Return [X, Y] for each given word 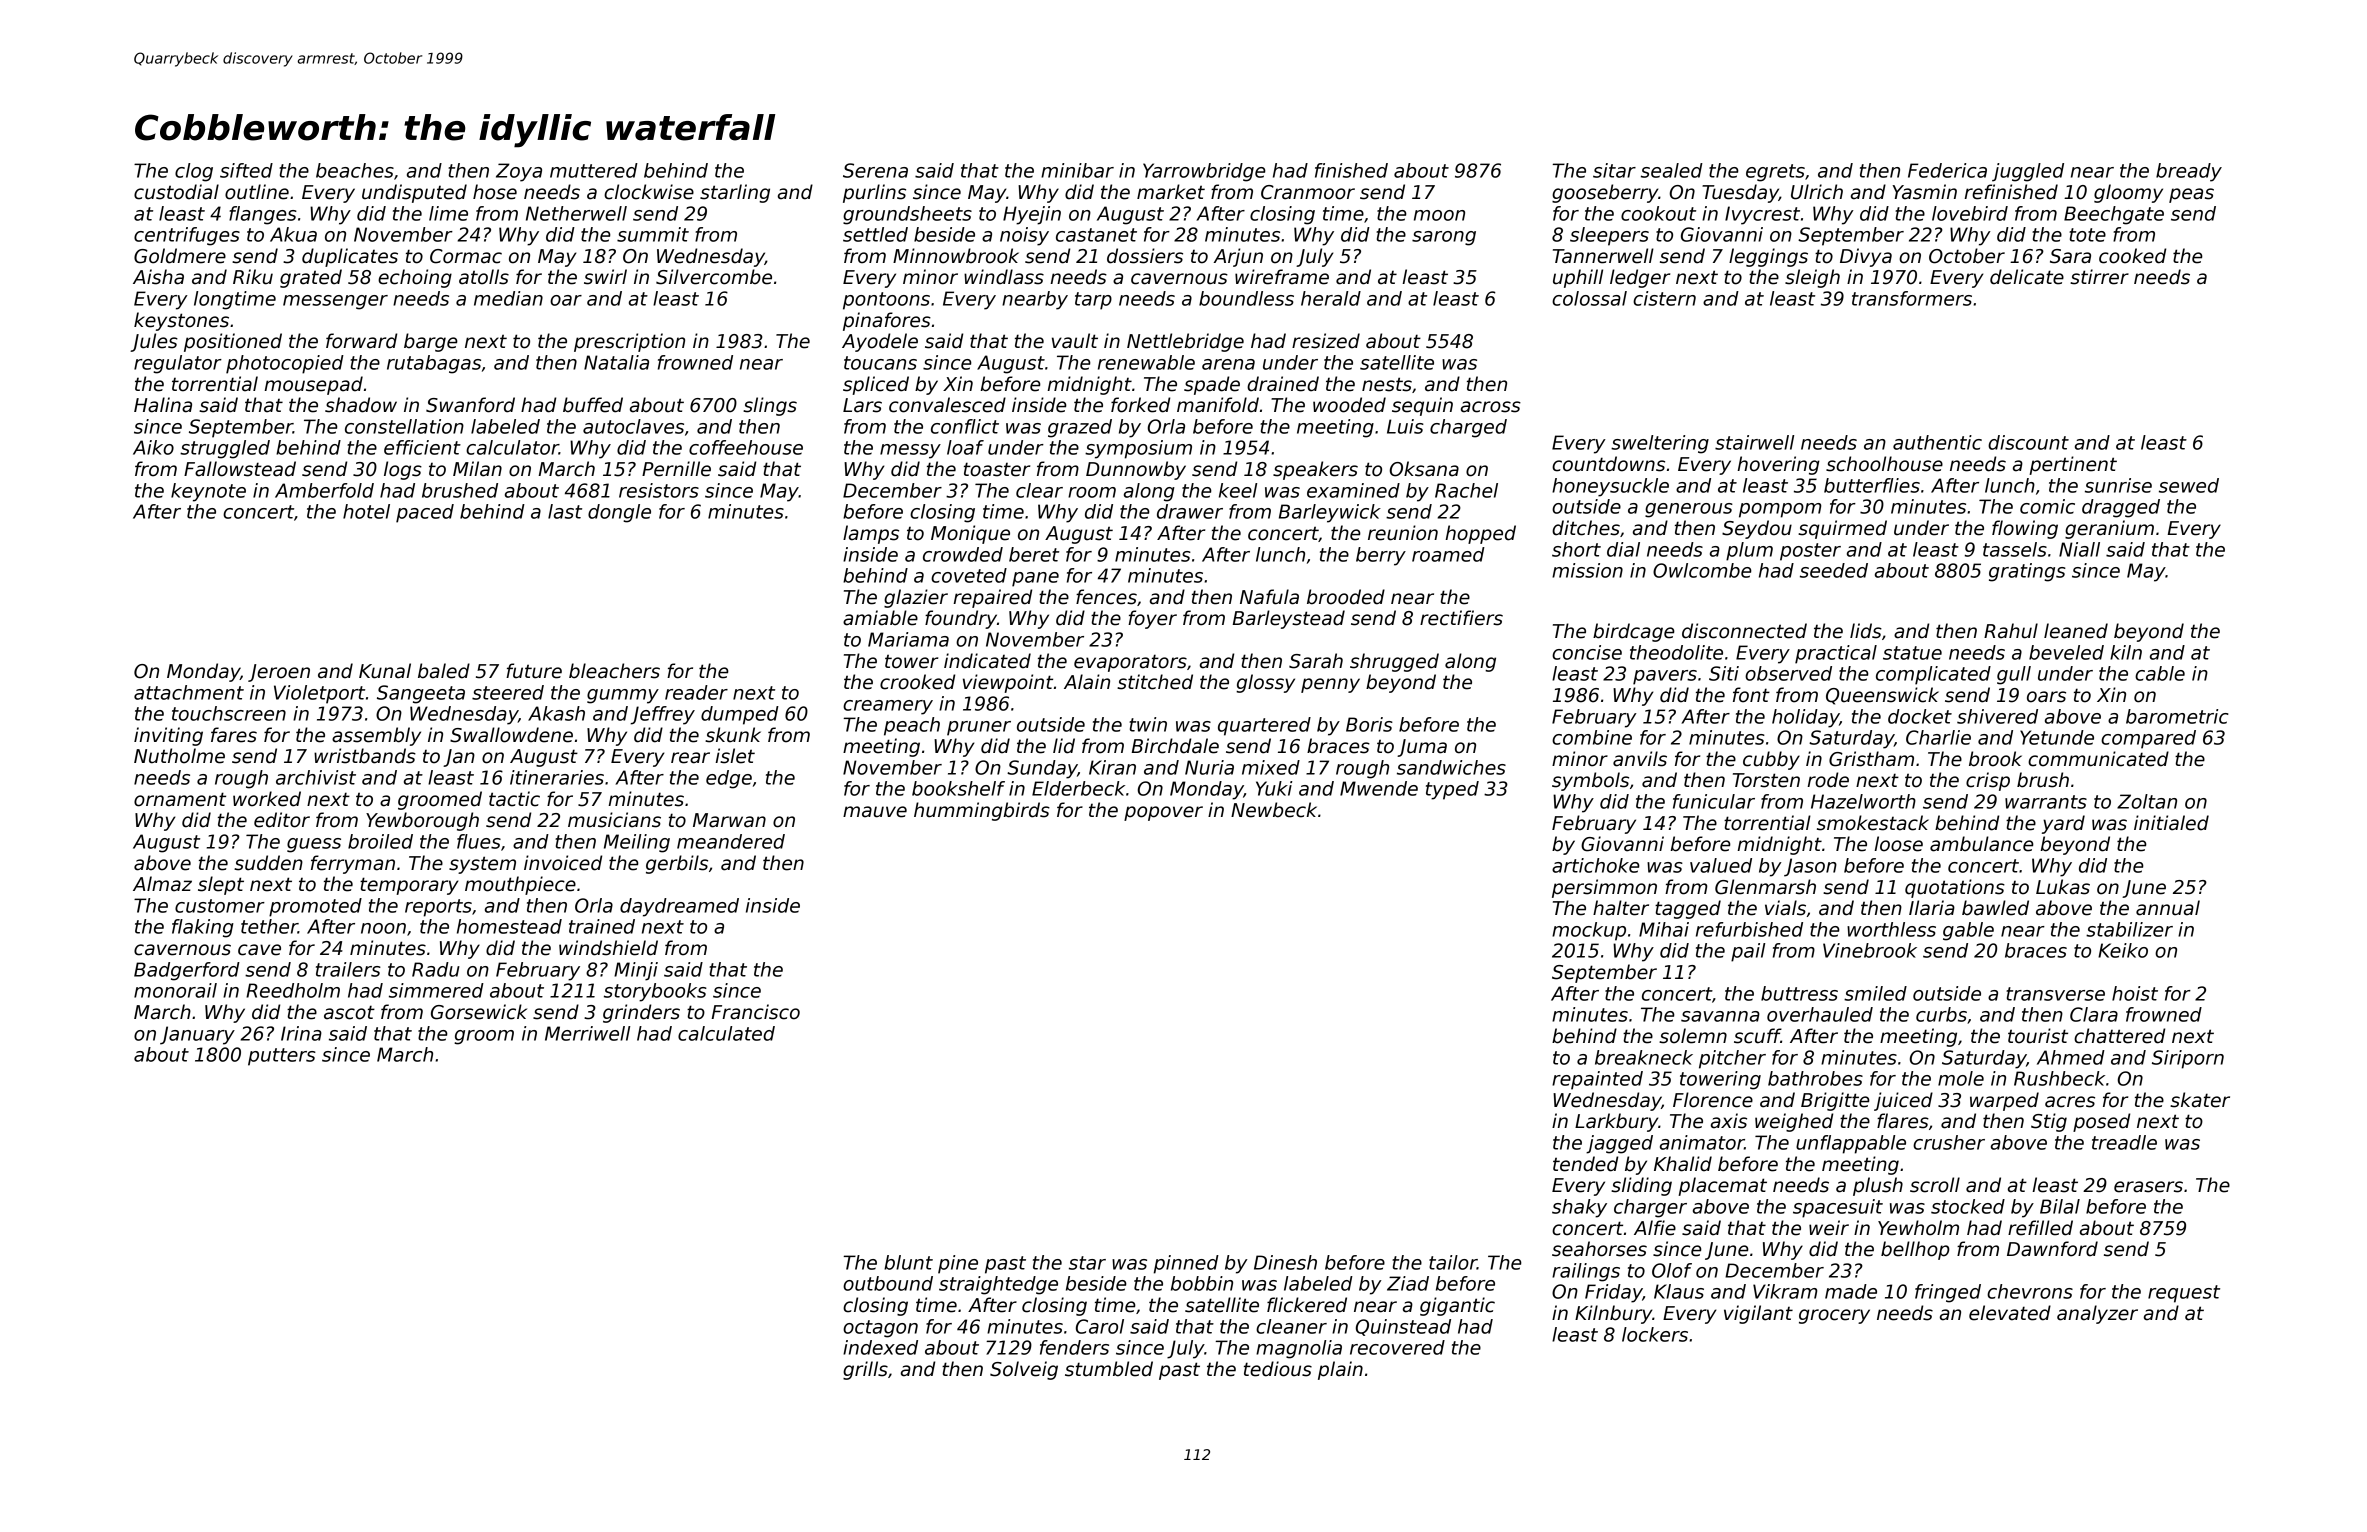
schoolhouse [1884, 464]
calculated [726, 1033]
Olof [1672, 1270]
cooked [2132, 256]
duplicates [350, 257]
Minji [636, 971]
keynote [208, 492]
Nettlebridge [1185, 342]
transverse [2055, 994]
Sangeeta [421, 694]
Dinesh [1285, 1262]
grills [865, 1370]
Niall [2079, 549]
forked [1140, 405]
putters [282, 1057]
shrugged [1394, 662]
